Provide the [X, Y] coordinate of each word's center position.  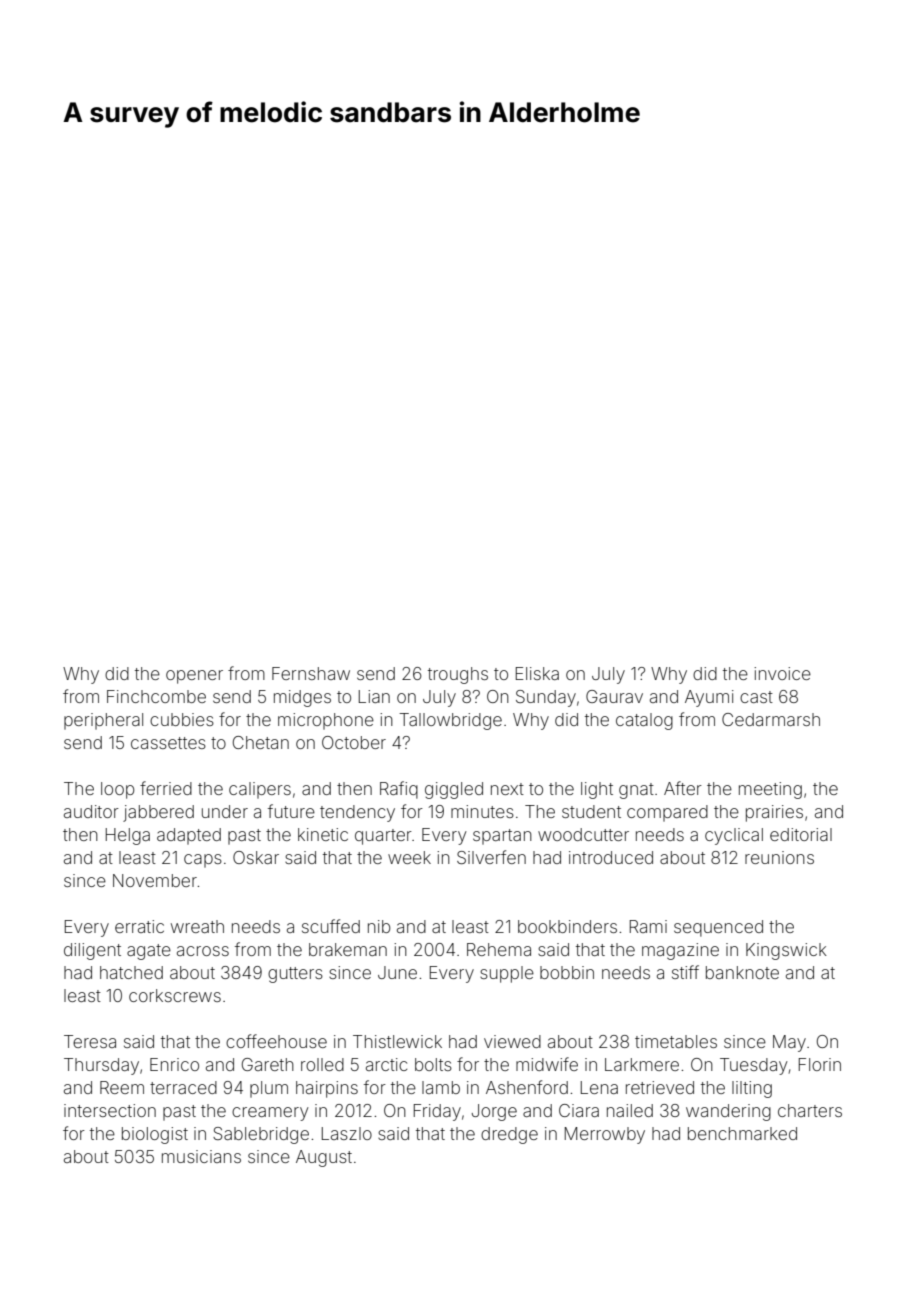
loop [117, 790]
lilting [752, 1089]
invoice [782, 673]
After [683, 788]
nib [379, 926]
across [203, 951]
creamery [270, 1114]
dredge [509, 1135]
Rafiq [399, 790]
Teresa [90, 1041]
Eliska [537, 673]
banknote [742, 972]
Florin [820, 1064]
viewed [512, 1041]
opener [194, 677]
